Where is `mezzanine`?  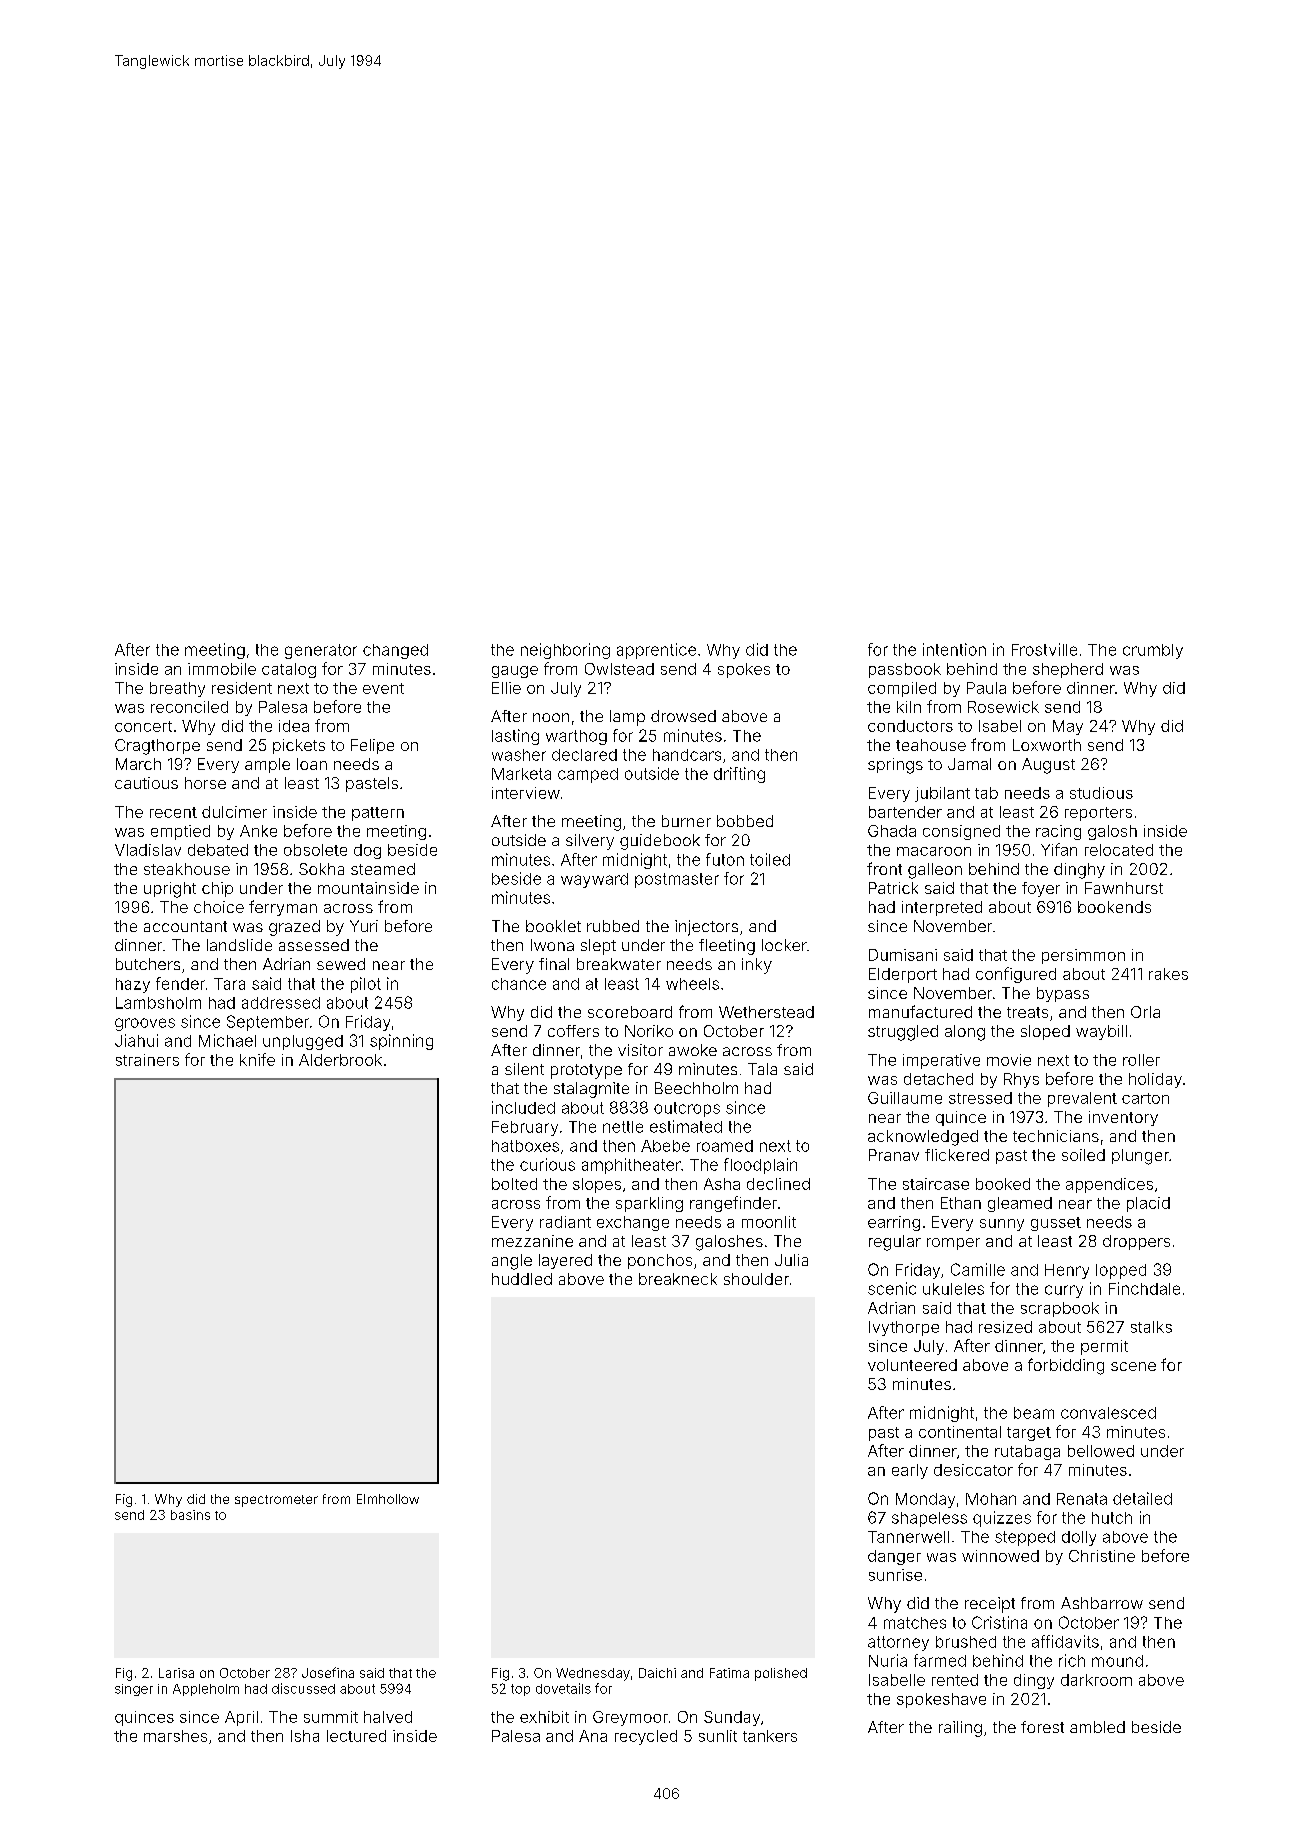 mezzanine is located at coordinates (532, 1241).
